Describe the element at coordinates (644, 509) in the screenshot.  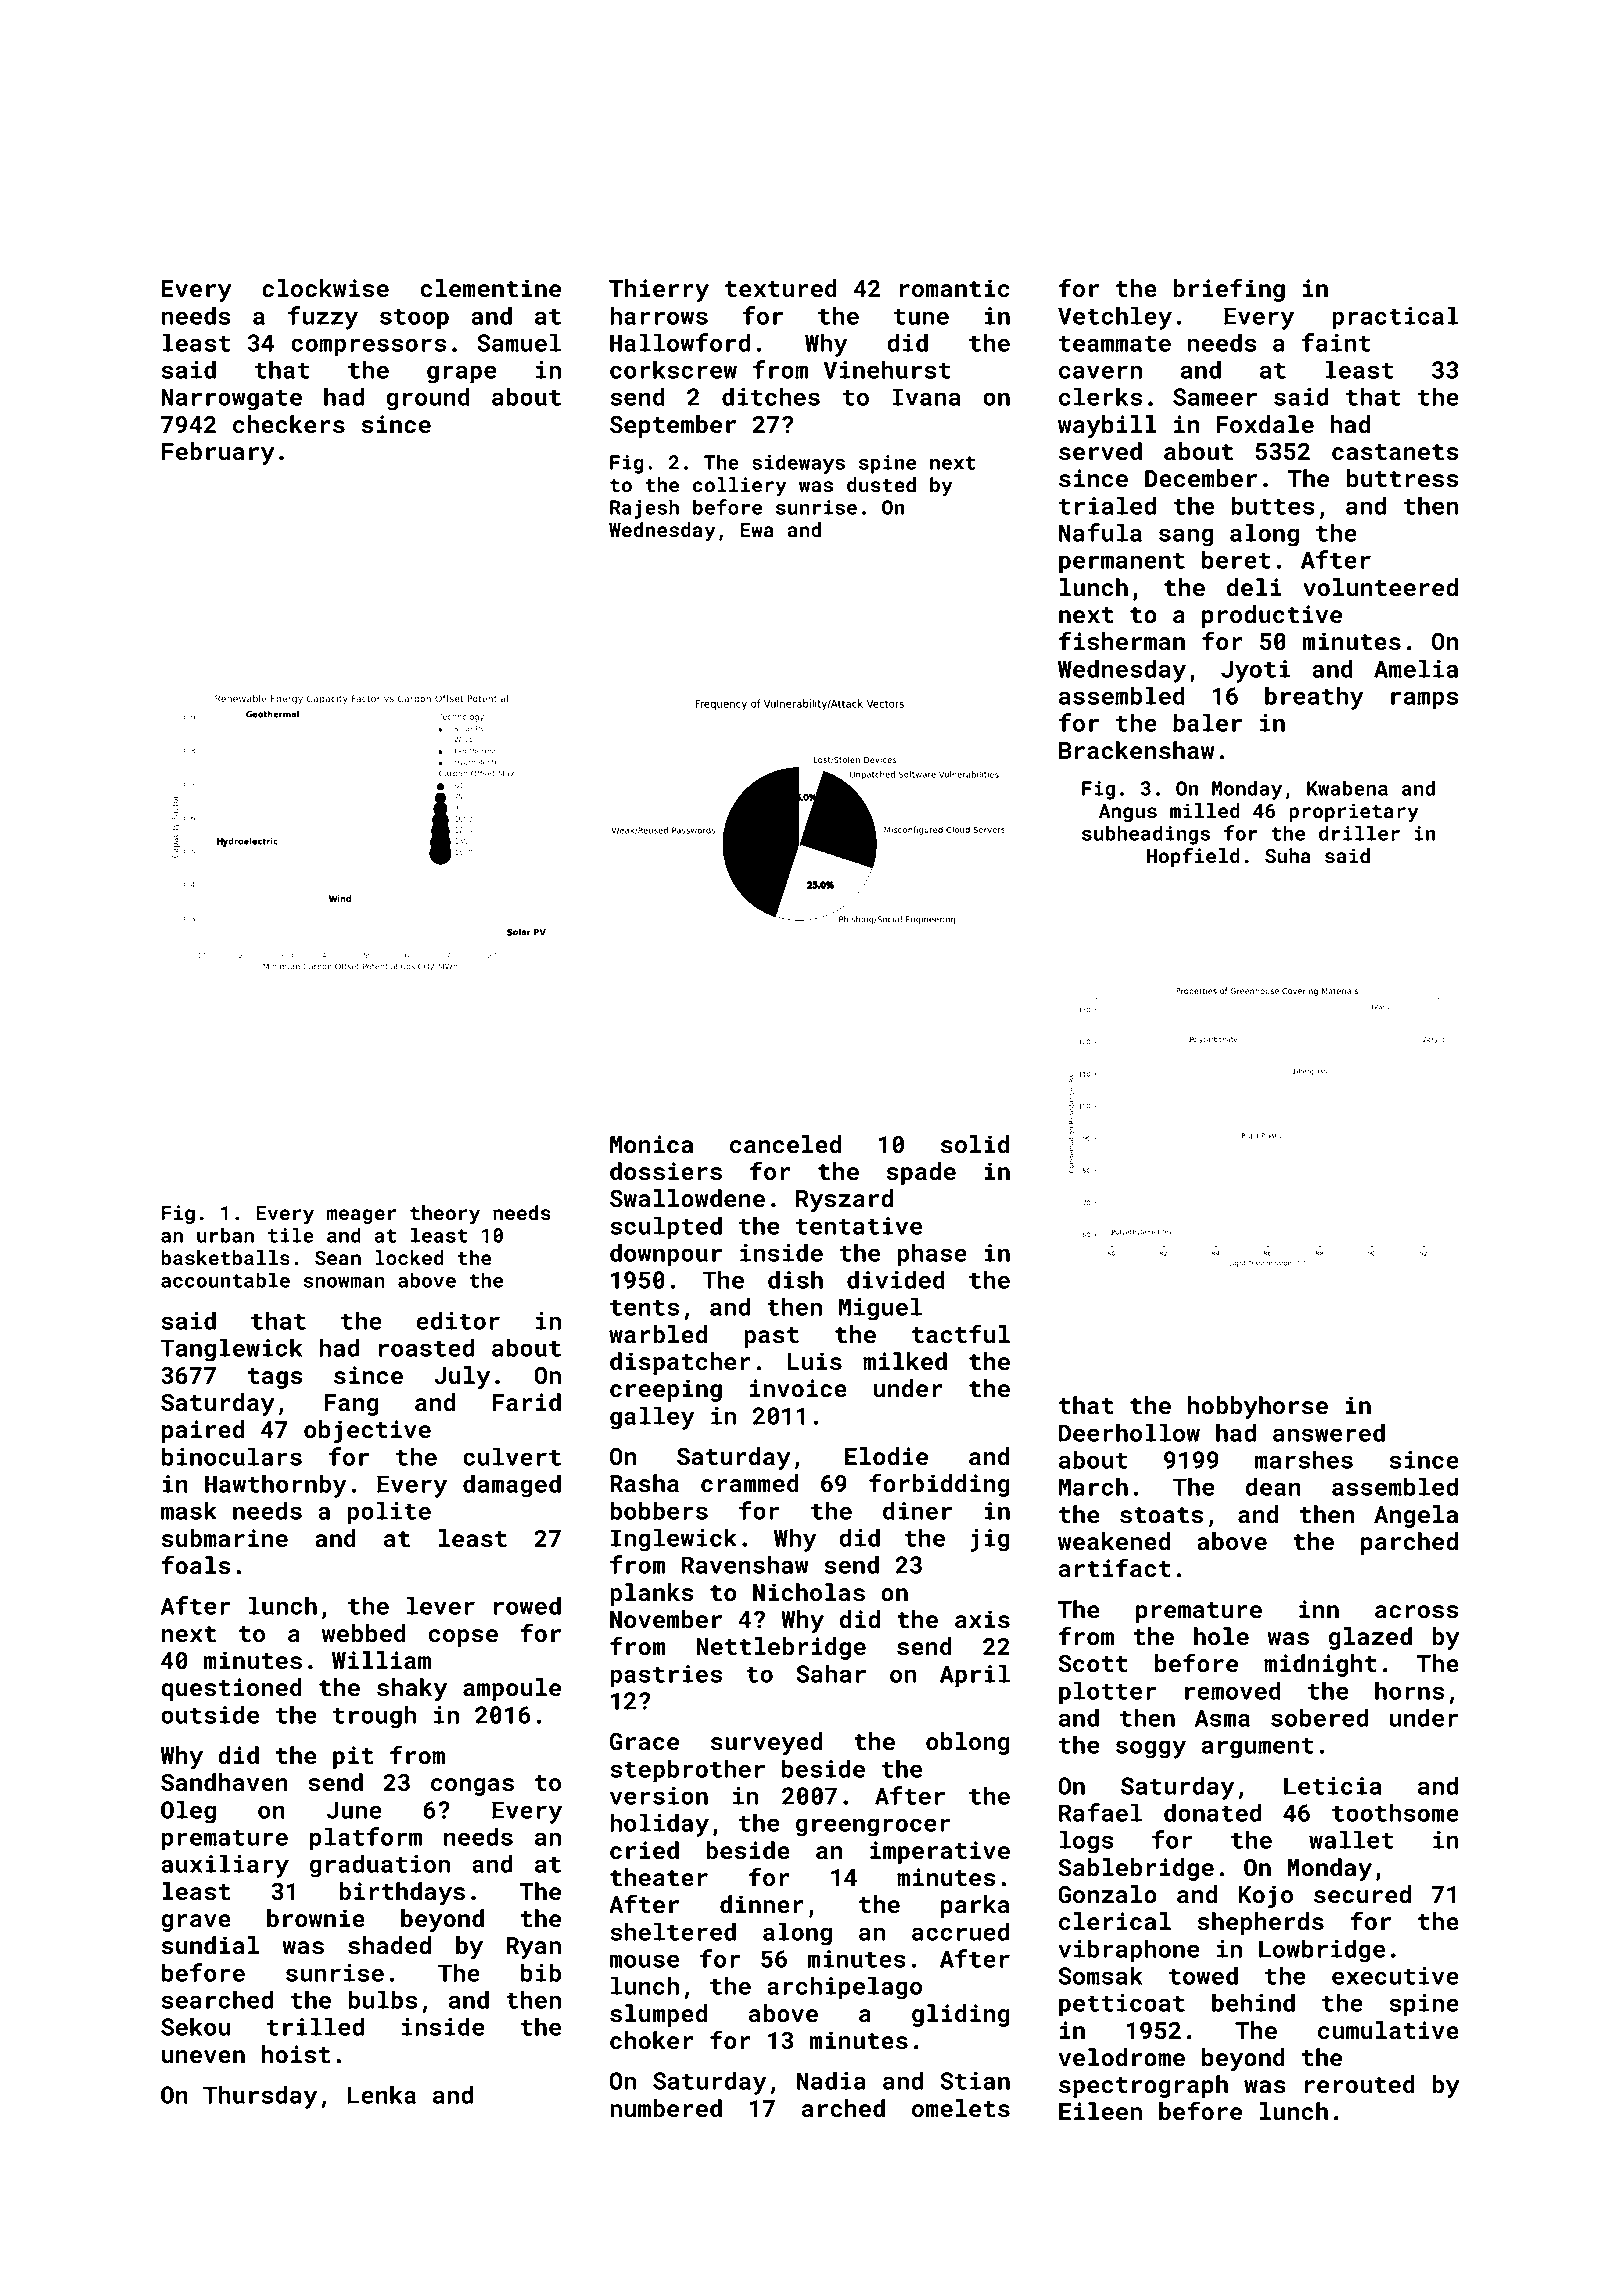
I see `Rajesh` at that location.
